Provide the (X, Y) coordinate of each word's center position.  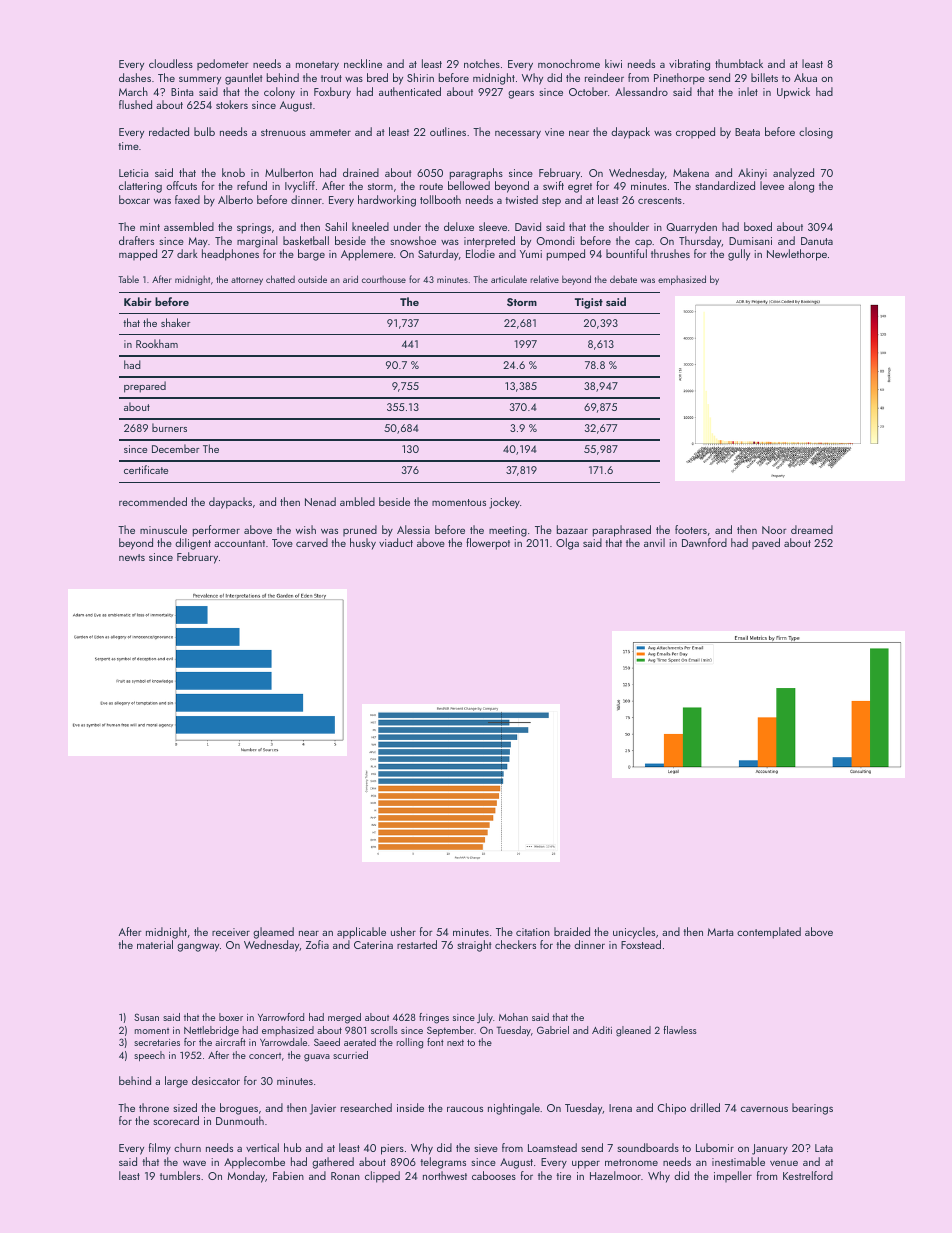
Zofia (317, 944)
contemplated (769, 933)
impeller (733, 1176)
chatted (280, 279)
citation (533, 932)
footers (691, 529)
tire (563, 1176)
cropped (695, 133)
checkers (515, 944)
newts (132, 557)
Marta (720, 932)
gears (521, 94)
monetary (317, 66)
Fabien (288, 1175)
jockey (504, 503)
